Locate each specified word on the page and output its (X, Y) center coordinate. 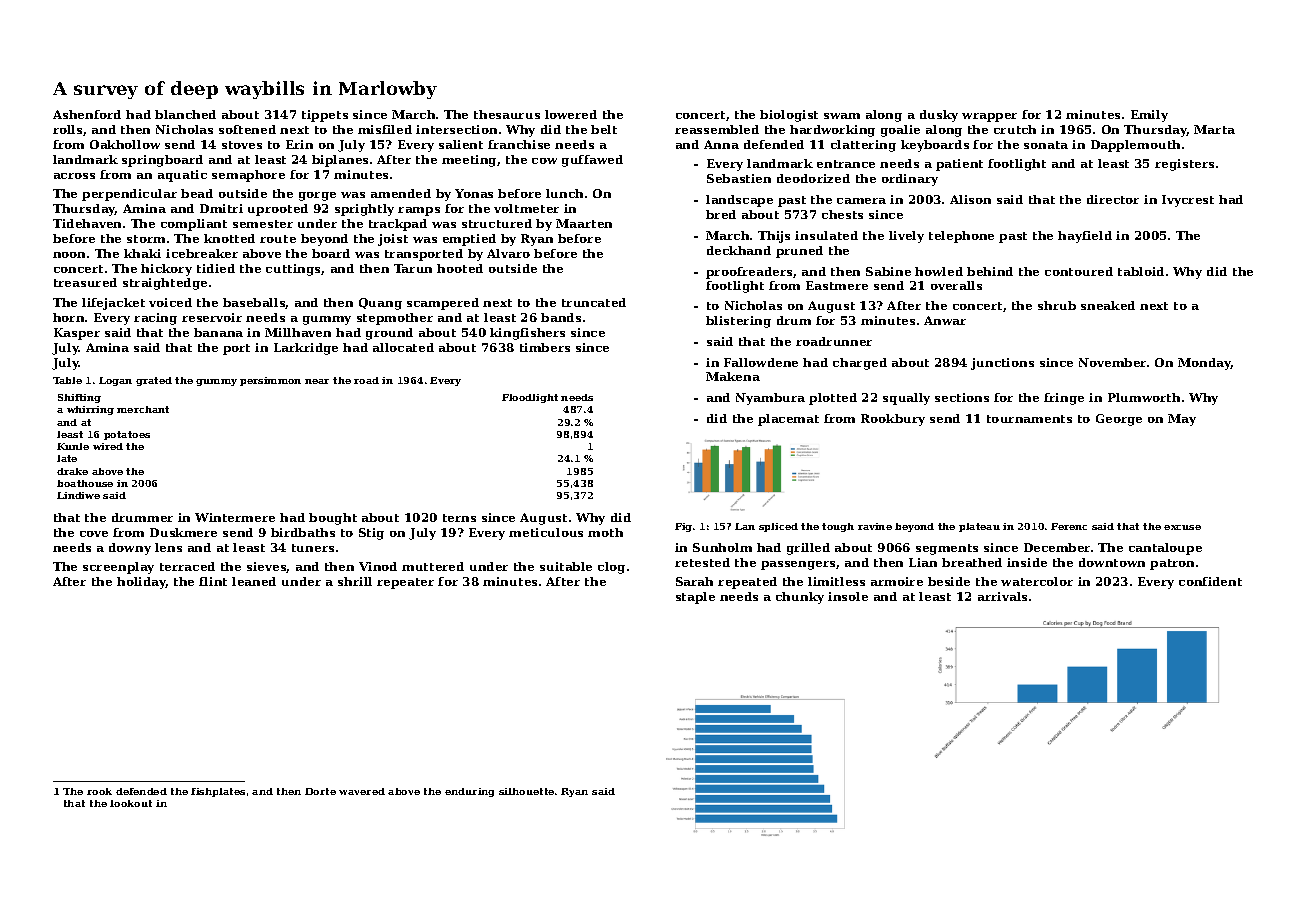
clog (611, 568)
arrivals (1002, 596)
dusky (939, 116)
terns (459, 518)
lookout (131, 803)
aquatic (182, 176)
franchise (519, 144)
